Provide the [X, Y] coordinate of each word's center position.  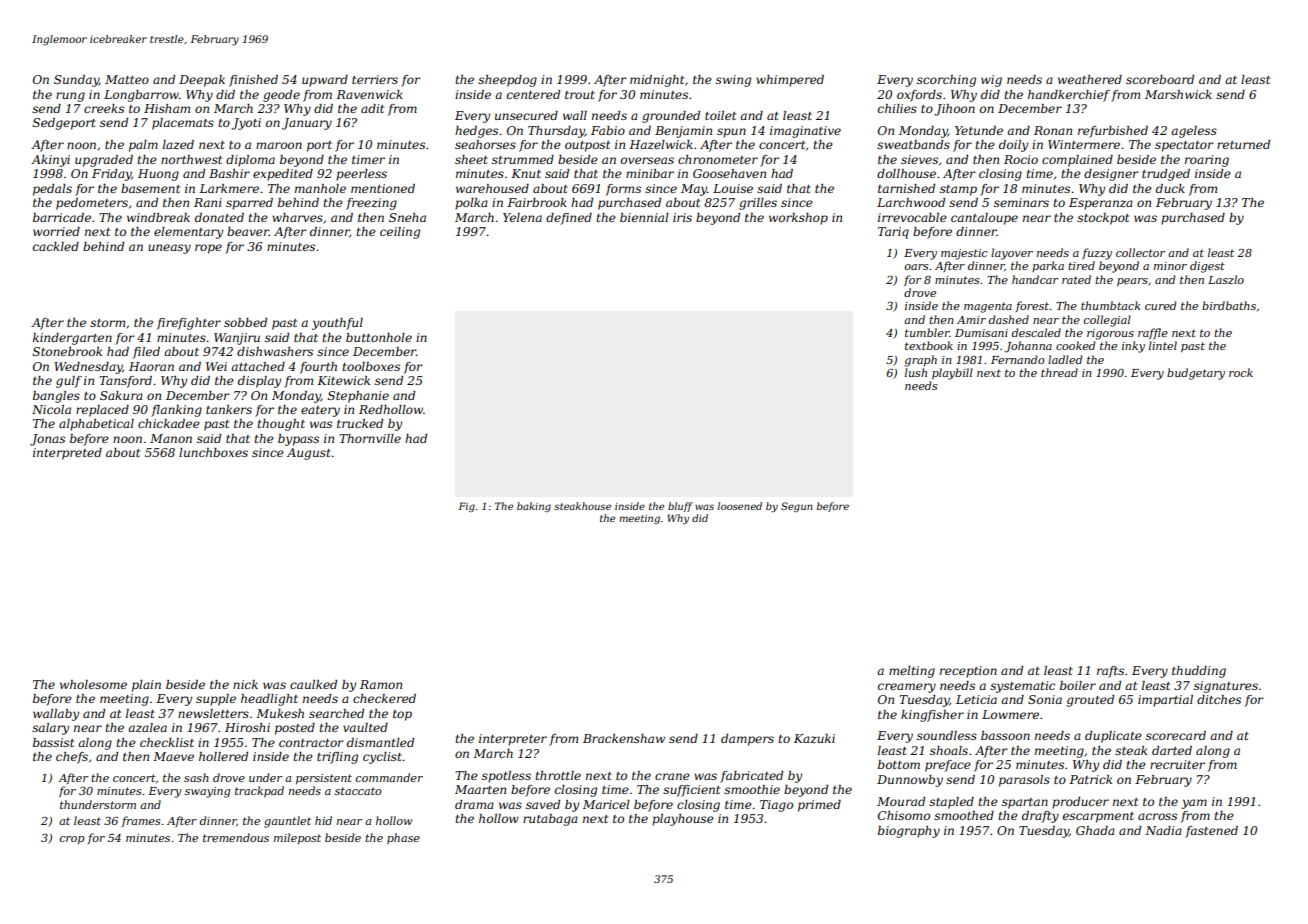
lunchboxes [213, 452]
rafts [1110, 672]
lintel [1163, 345]
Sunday [76, 81]
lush [916, 372]
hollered [223, 756]
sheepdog [507, 81]
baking [534, 507]
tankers [229, 409]
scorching [946, 81]
